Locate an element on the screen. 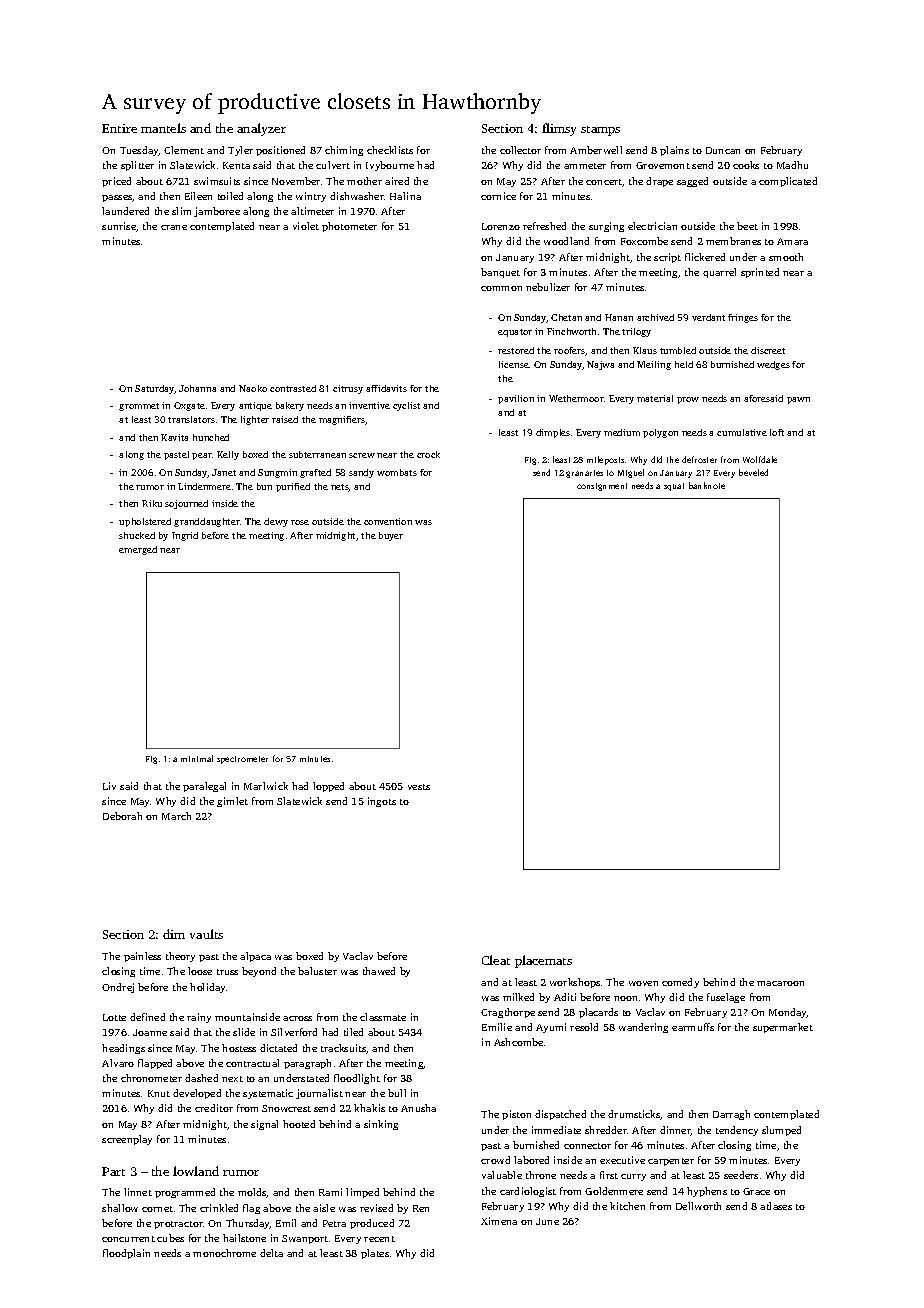 The height and width of the screenshot is (1308, 924). Meiling is located at coordinates (654, 365).
